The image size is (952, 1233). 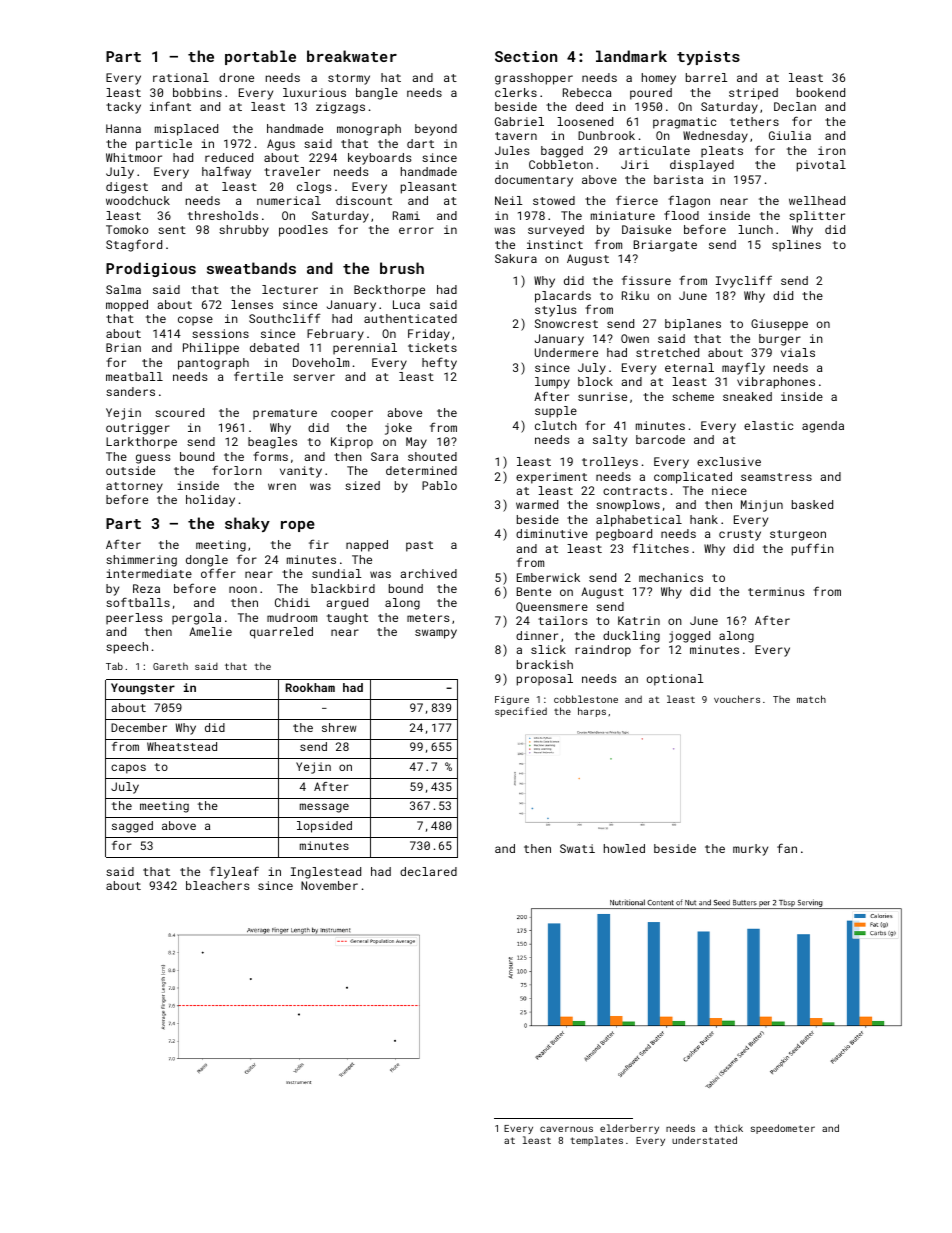 What do you see at coordinates (708, 58) in the screenshot?
I see `typists` at bounding box center [708, 58].
